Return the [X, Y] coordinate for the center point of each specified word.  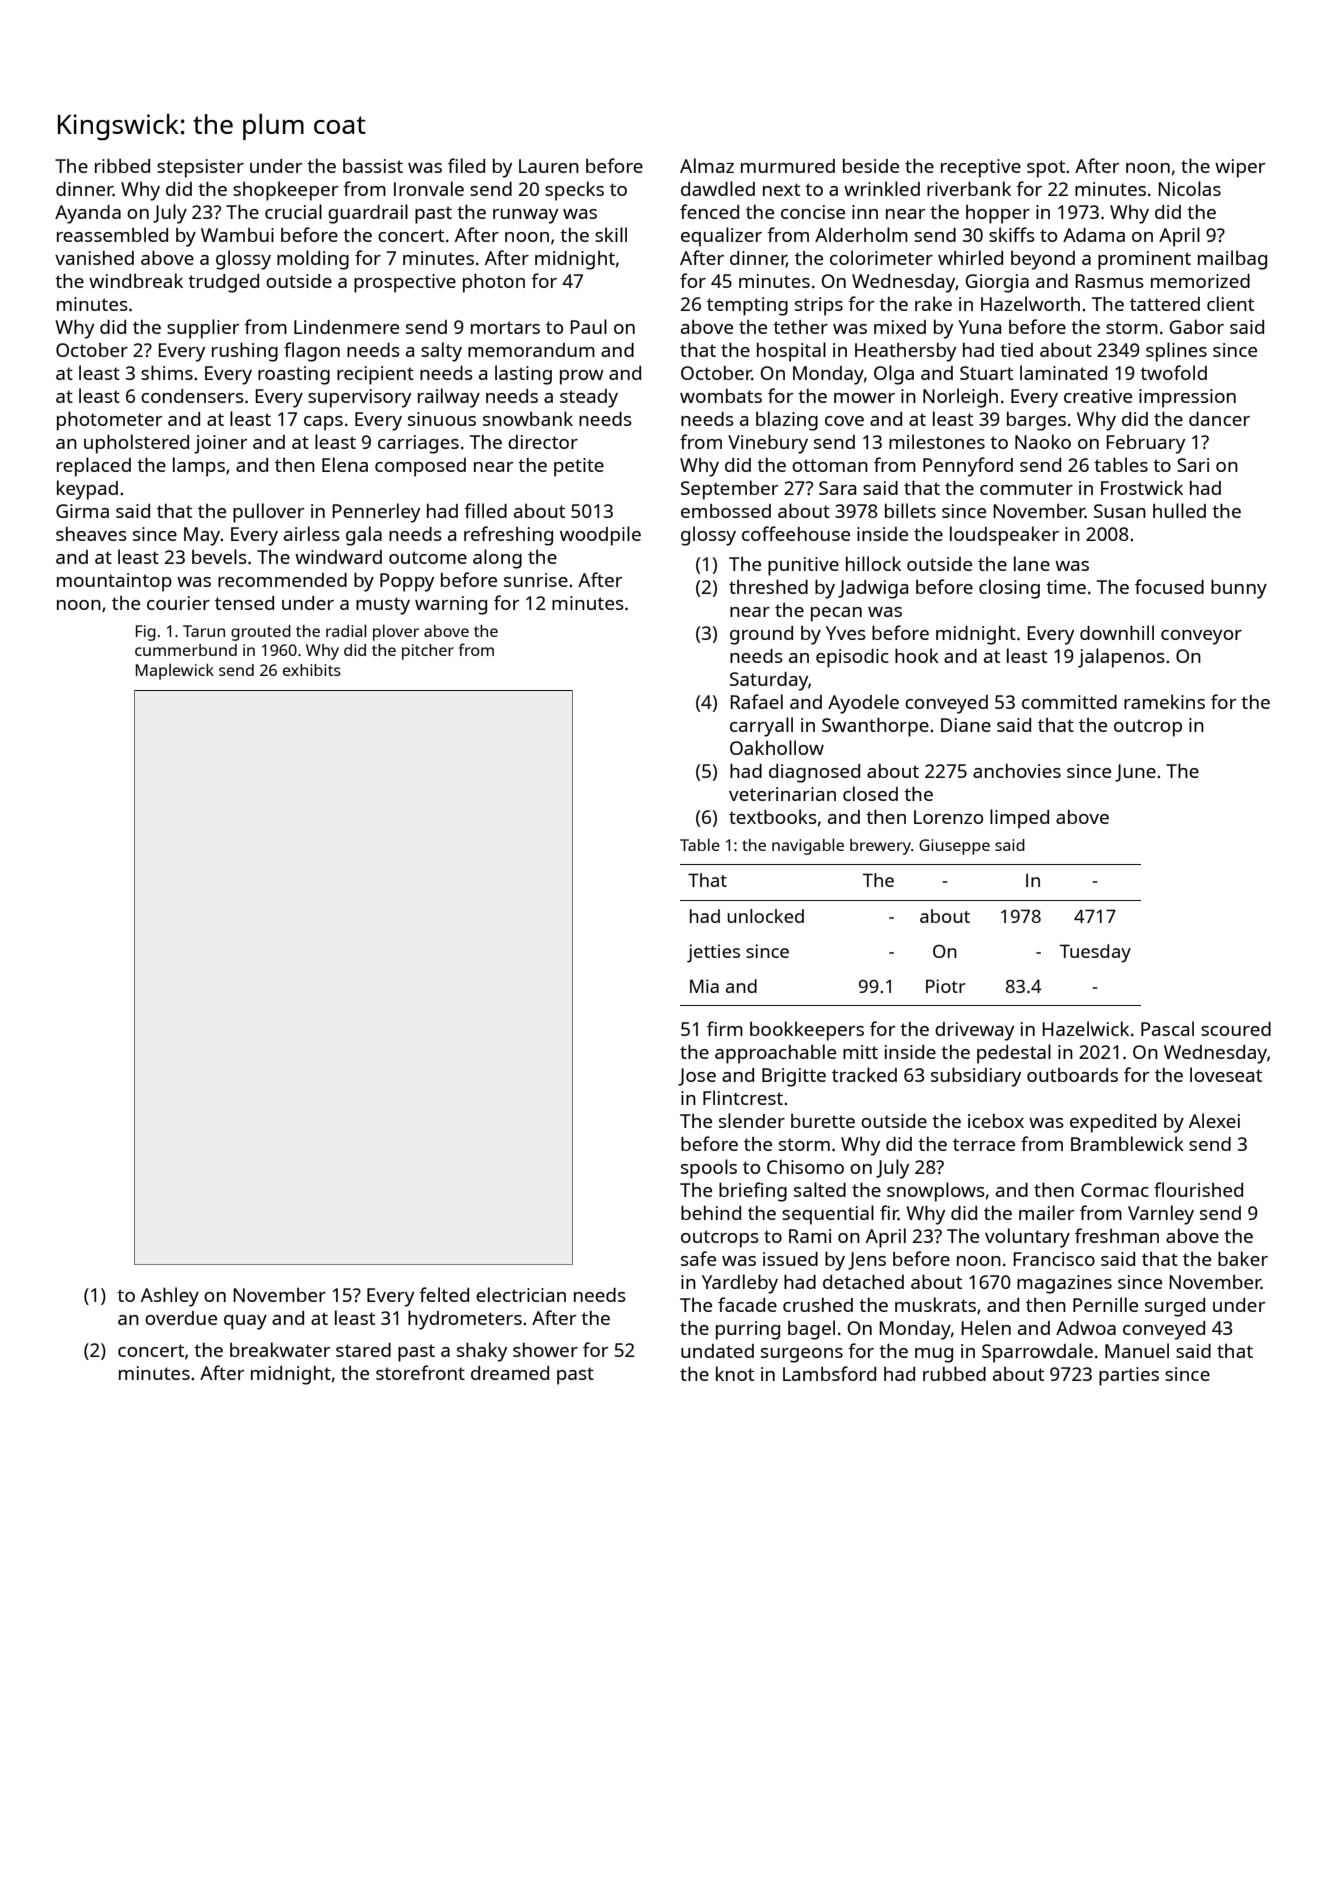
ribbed [122, 165]
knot [735, 1373]
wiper [1240, 168]
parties [1129, 1376]
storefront [420, 1372]
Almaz [707, 165]
